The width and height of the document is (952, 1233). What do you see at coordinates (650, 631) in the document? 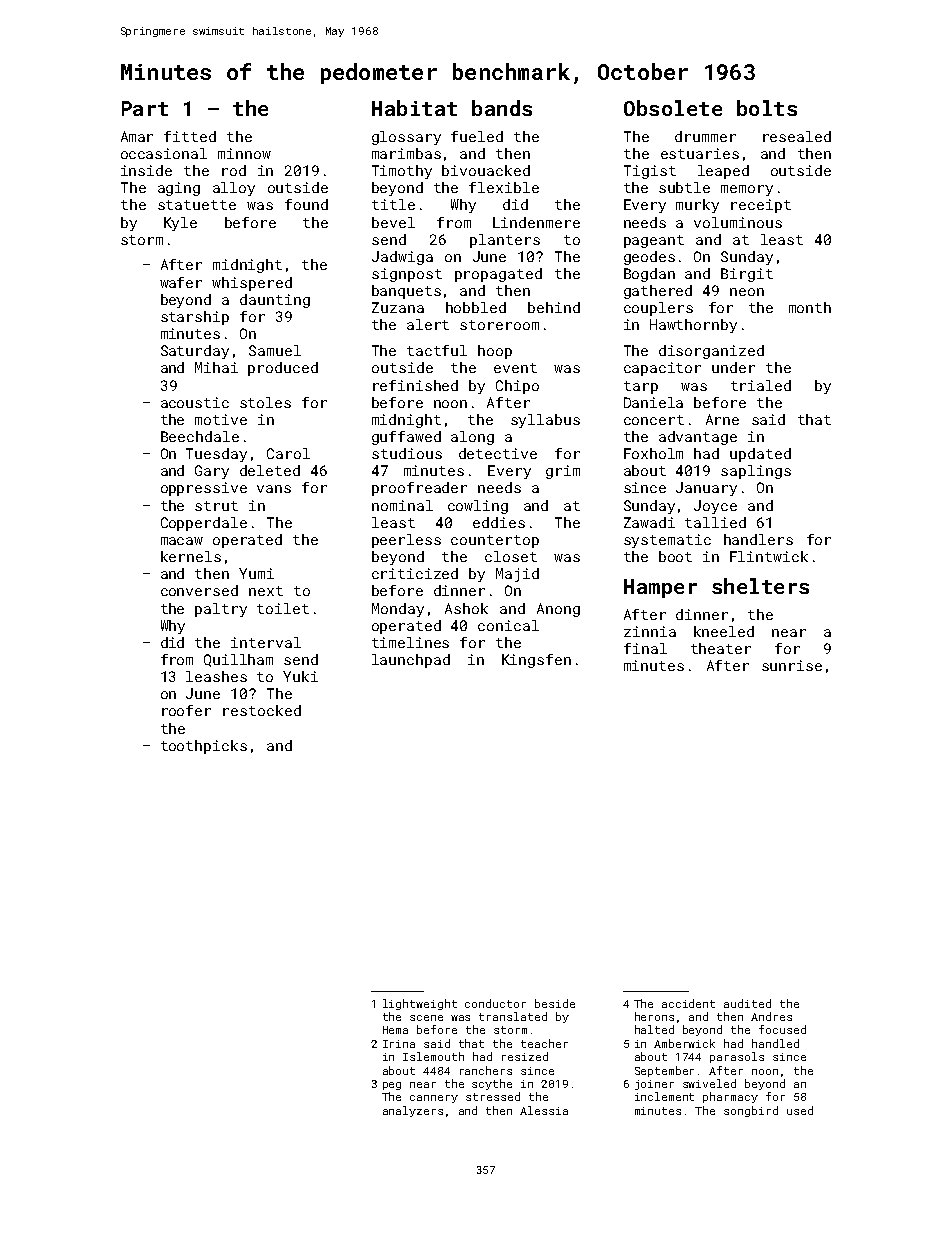
I see `zinnia` at bounding box center [650, 631].
